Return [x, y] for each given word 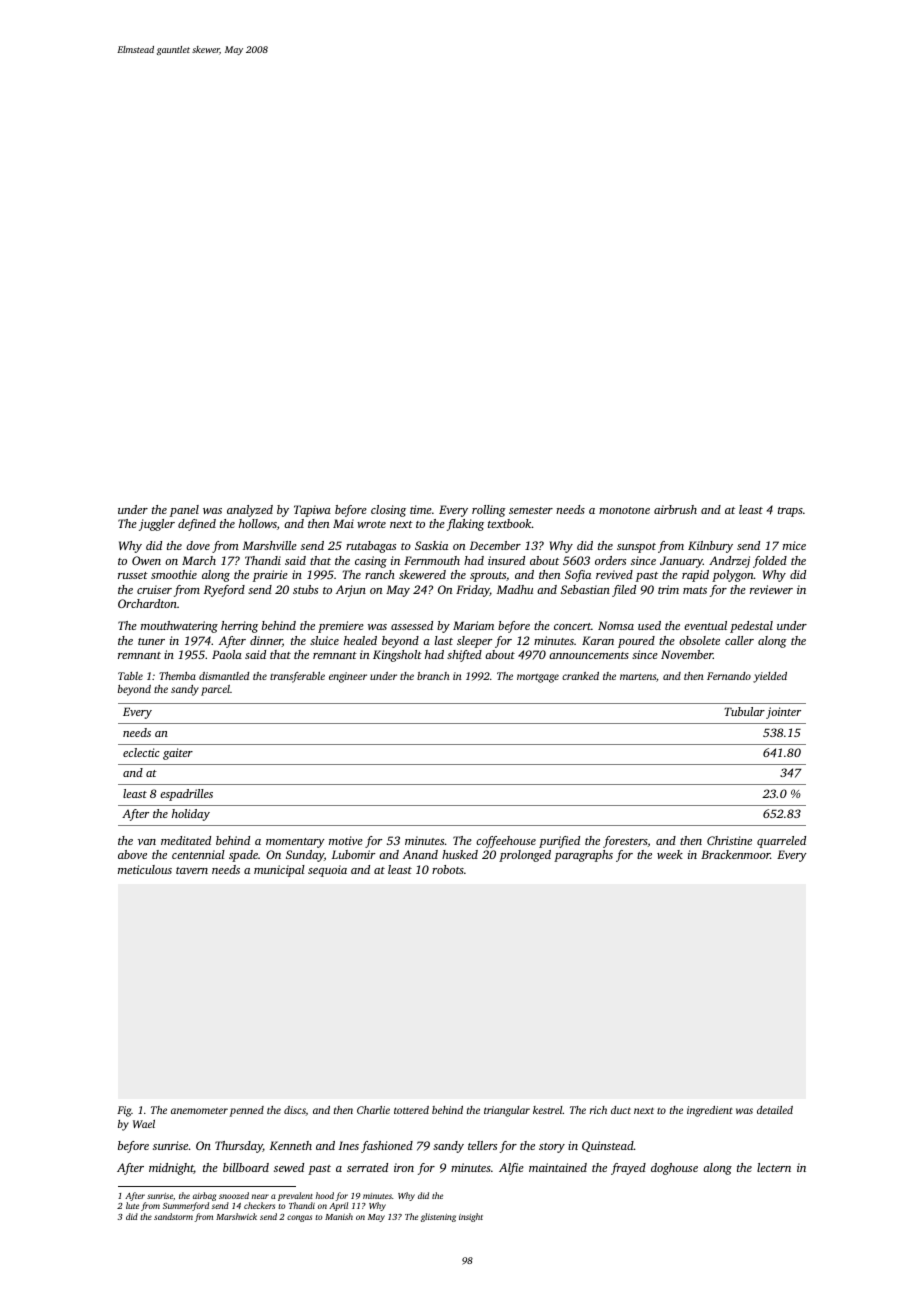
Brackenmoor [735, 854]
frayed [628, 1169]
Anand [420, 854]
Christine [729, 840]
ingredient [710, 1111]
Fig [124, 1111]
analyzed [250, 511]
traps [790, 512]
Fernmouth [432, 560]
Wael [144, 1124]
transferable [297, 677]
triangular [507, 1111]
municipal [279, 871]
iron [404, 1167]
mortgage [538, 678]
